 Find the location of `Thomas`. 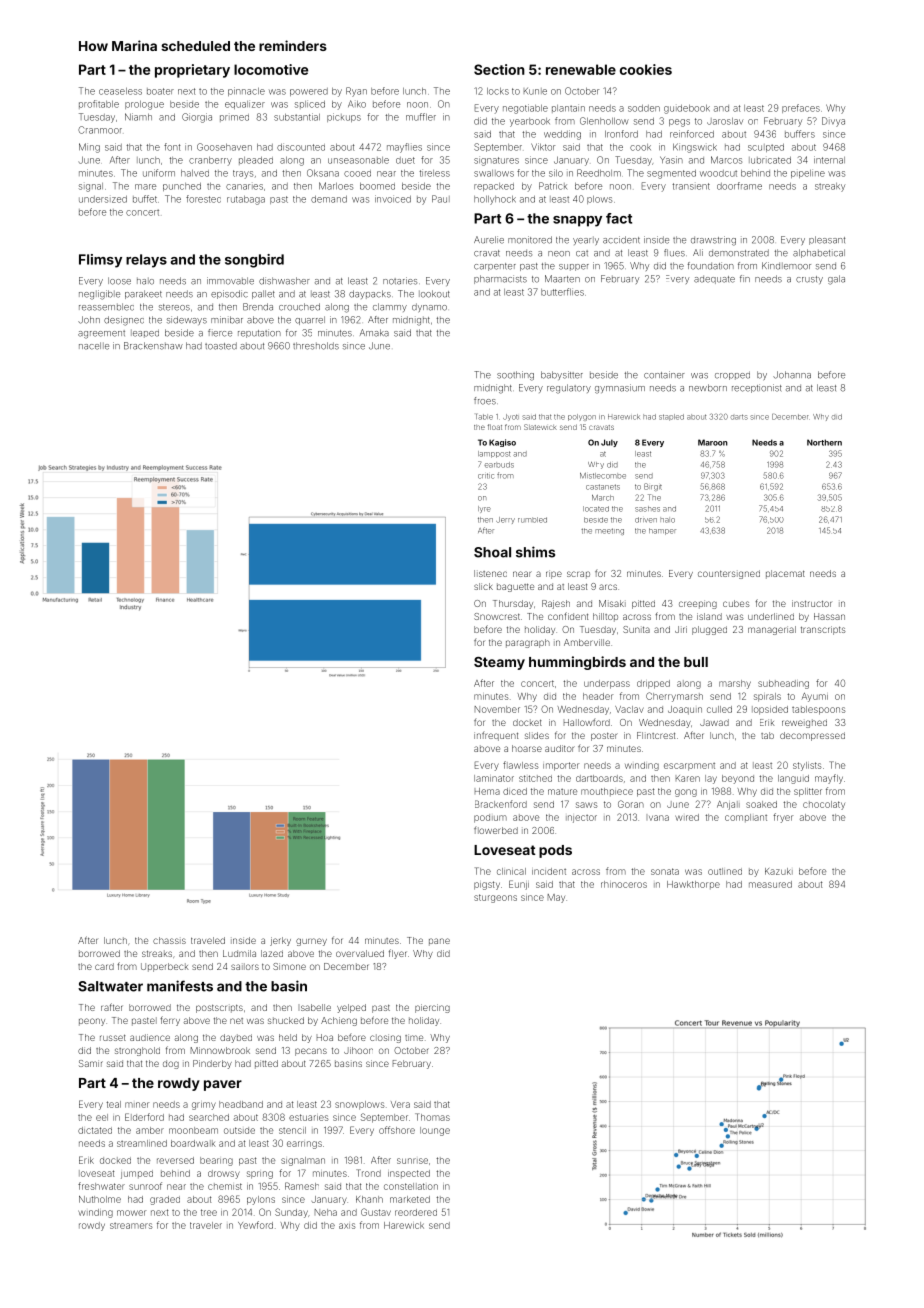

Thomas is located at coordinates (432, 1117).
